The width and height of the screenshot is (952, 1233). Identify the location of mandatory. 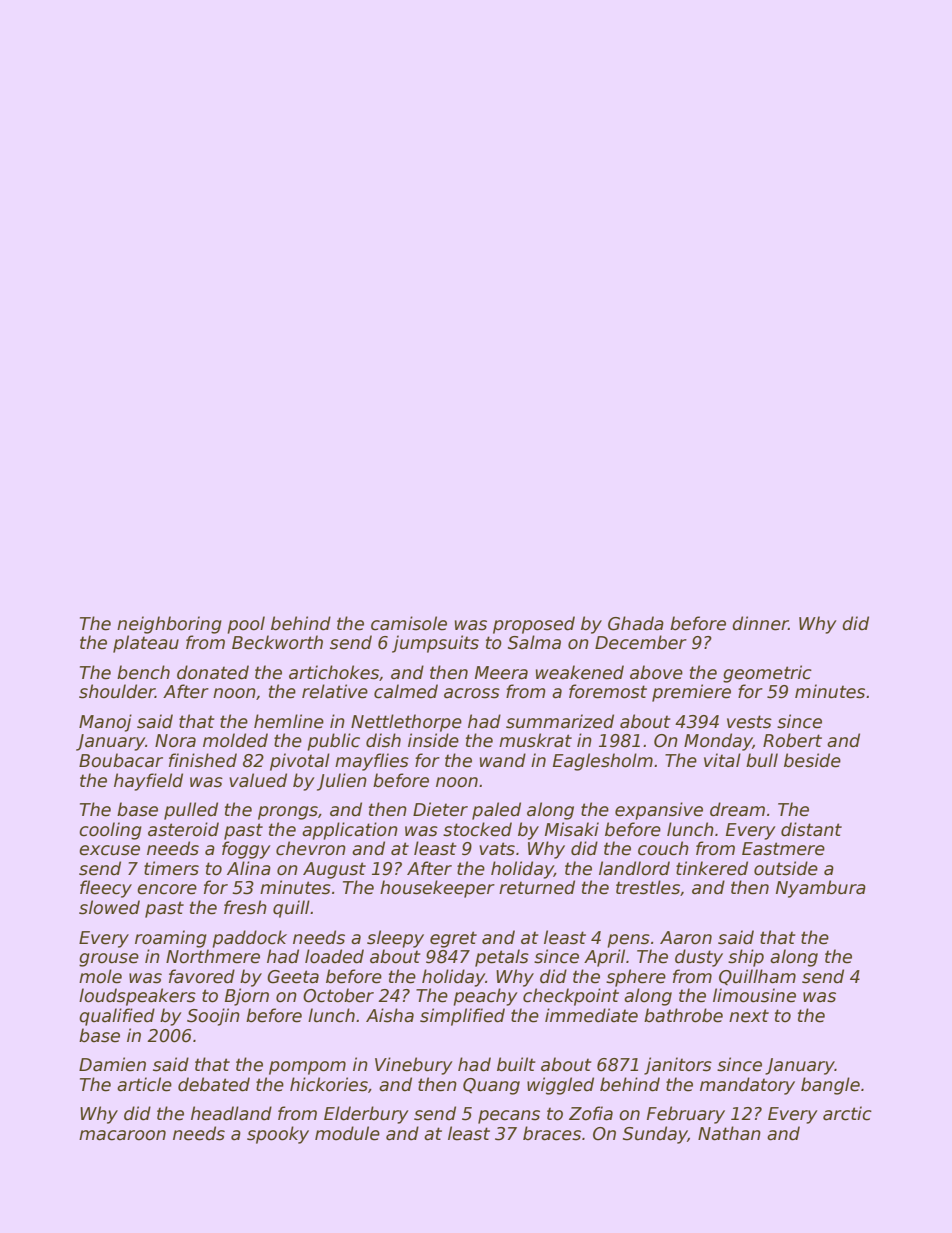
(747, 1086).
